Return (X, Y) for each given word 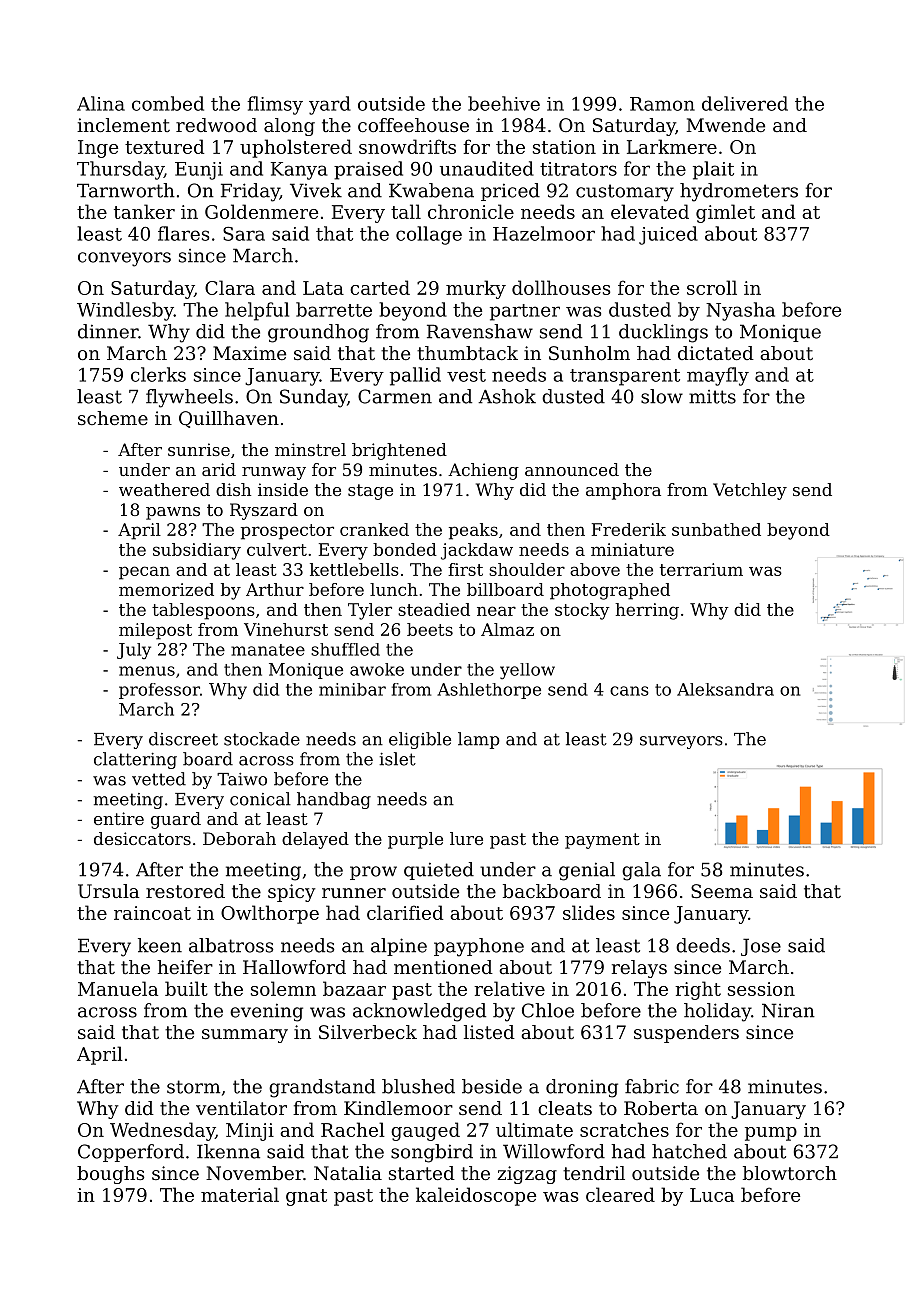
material (240, 1194)
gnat (306, 1197)
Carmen (395, 396)
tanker (144, 211)
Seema (722, 891)
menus (147, 671)
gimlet (725, 213)
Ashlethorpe (489, 691)
